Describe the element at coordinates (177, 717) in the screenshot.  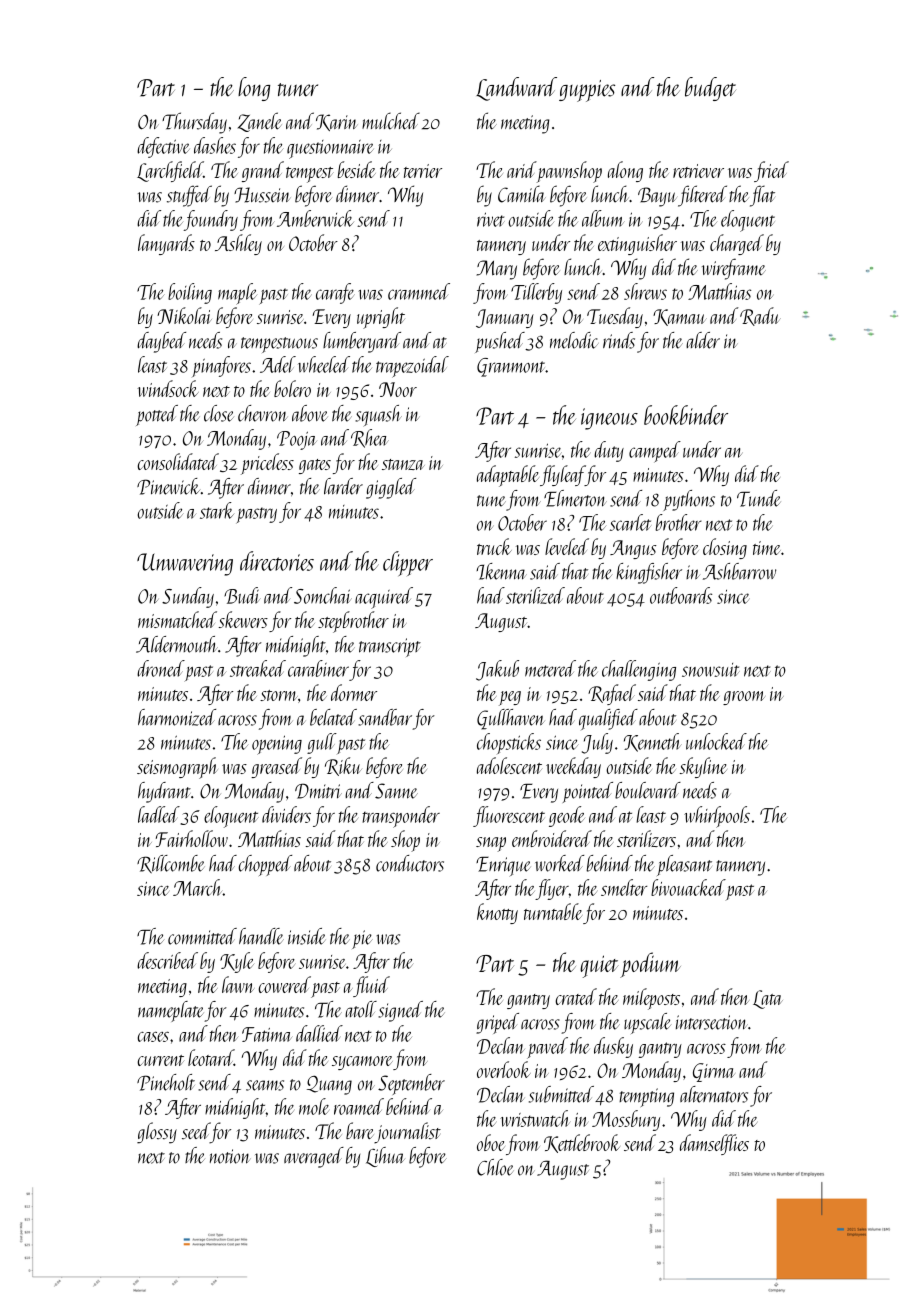
I see `harmonized` at that location.
